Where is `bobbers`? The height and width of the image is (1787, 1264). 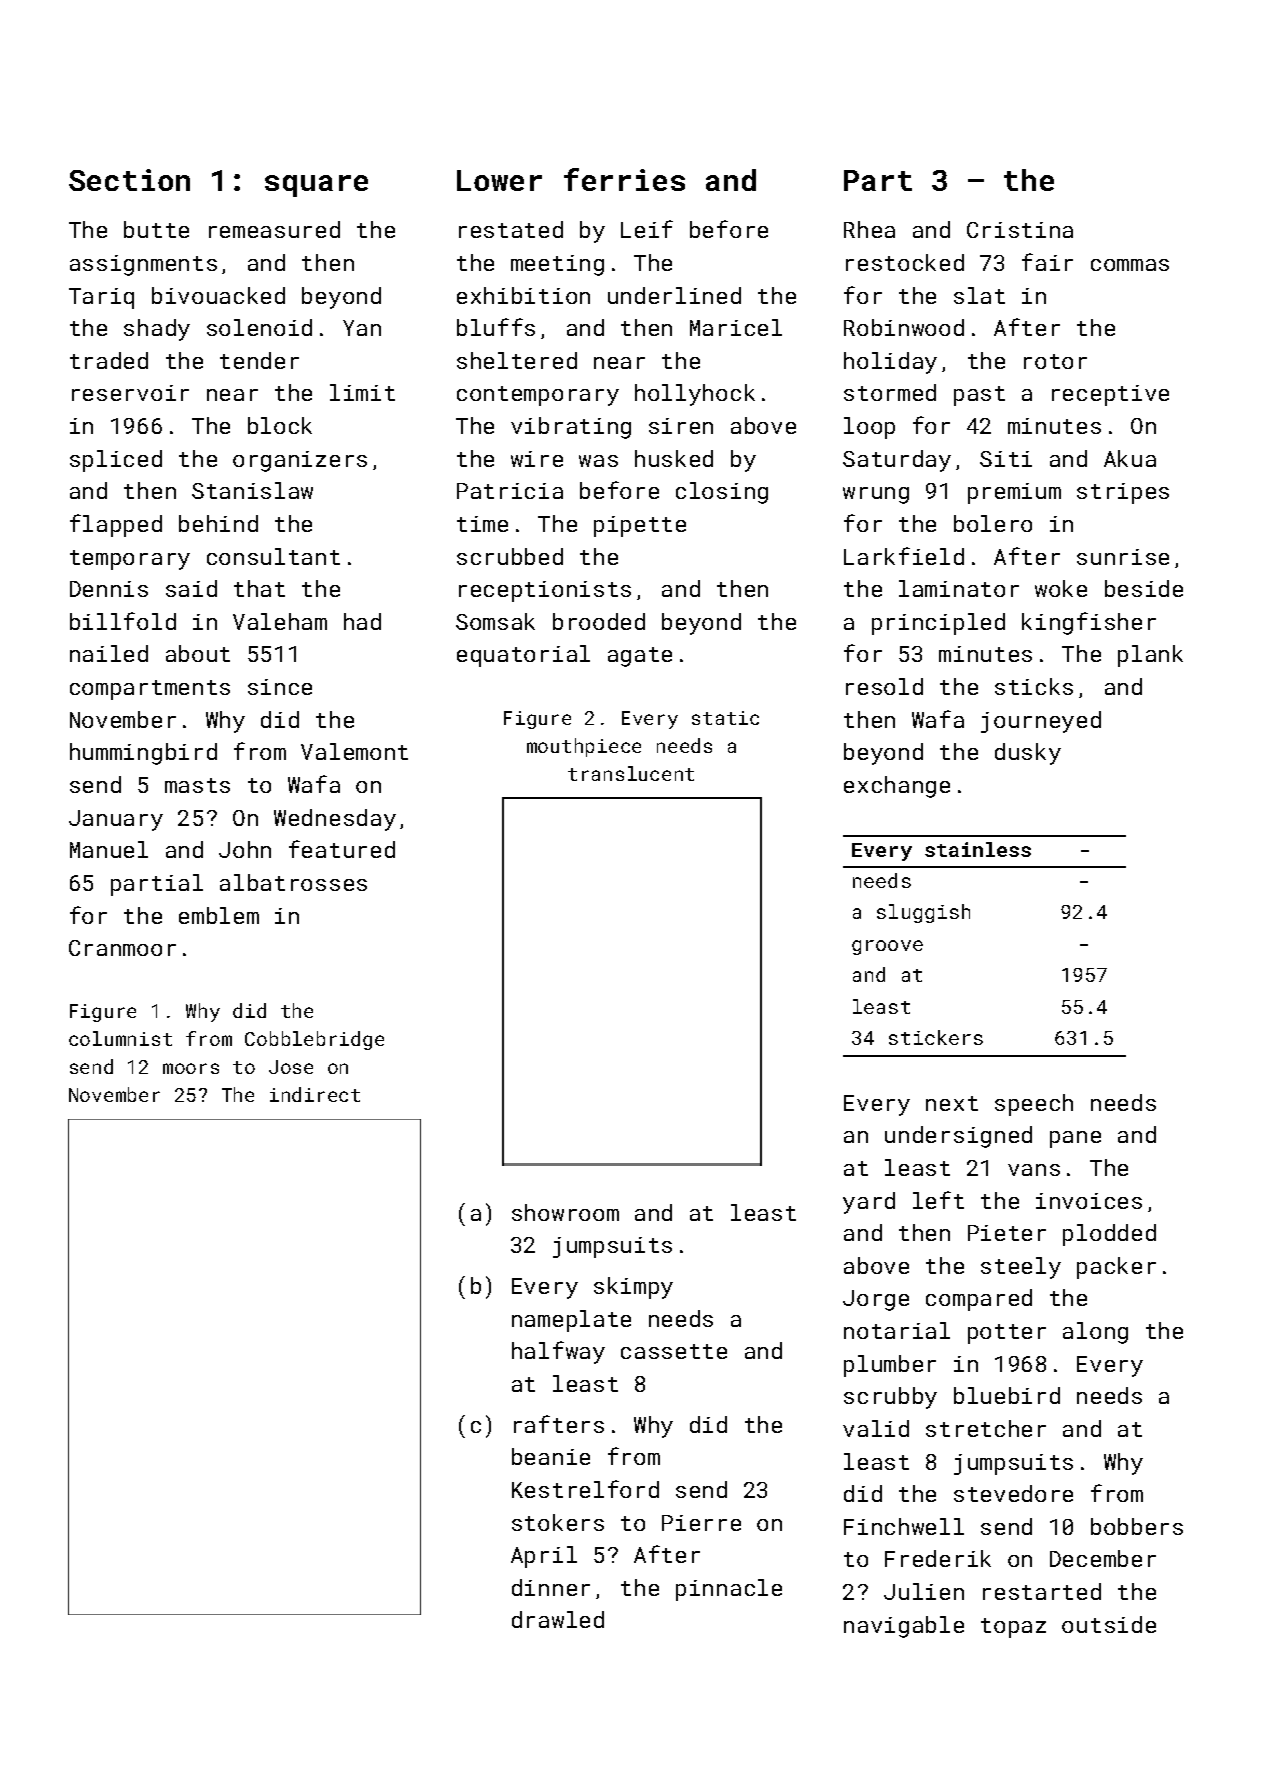
bobbers is located at coordinates (1137, 1526).
